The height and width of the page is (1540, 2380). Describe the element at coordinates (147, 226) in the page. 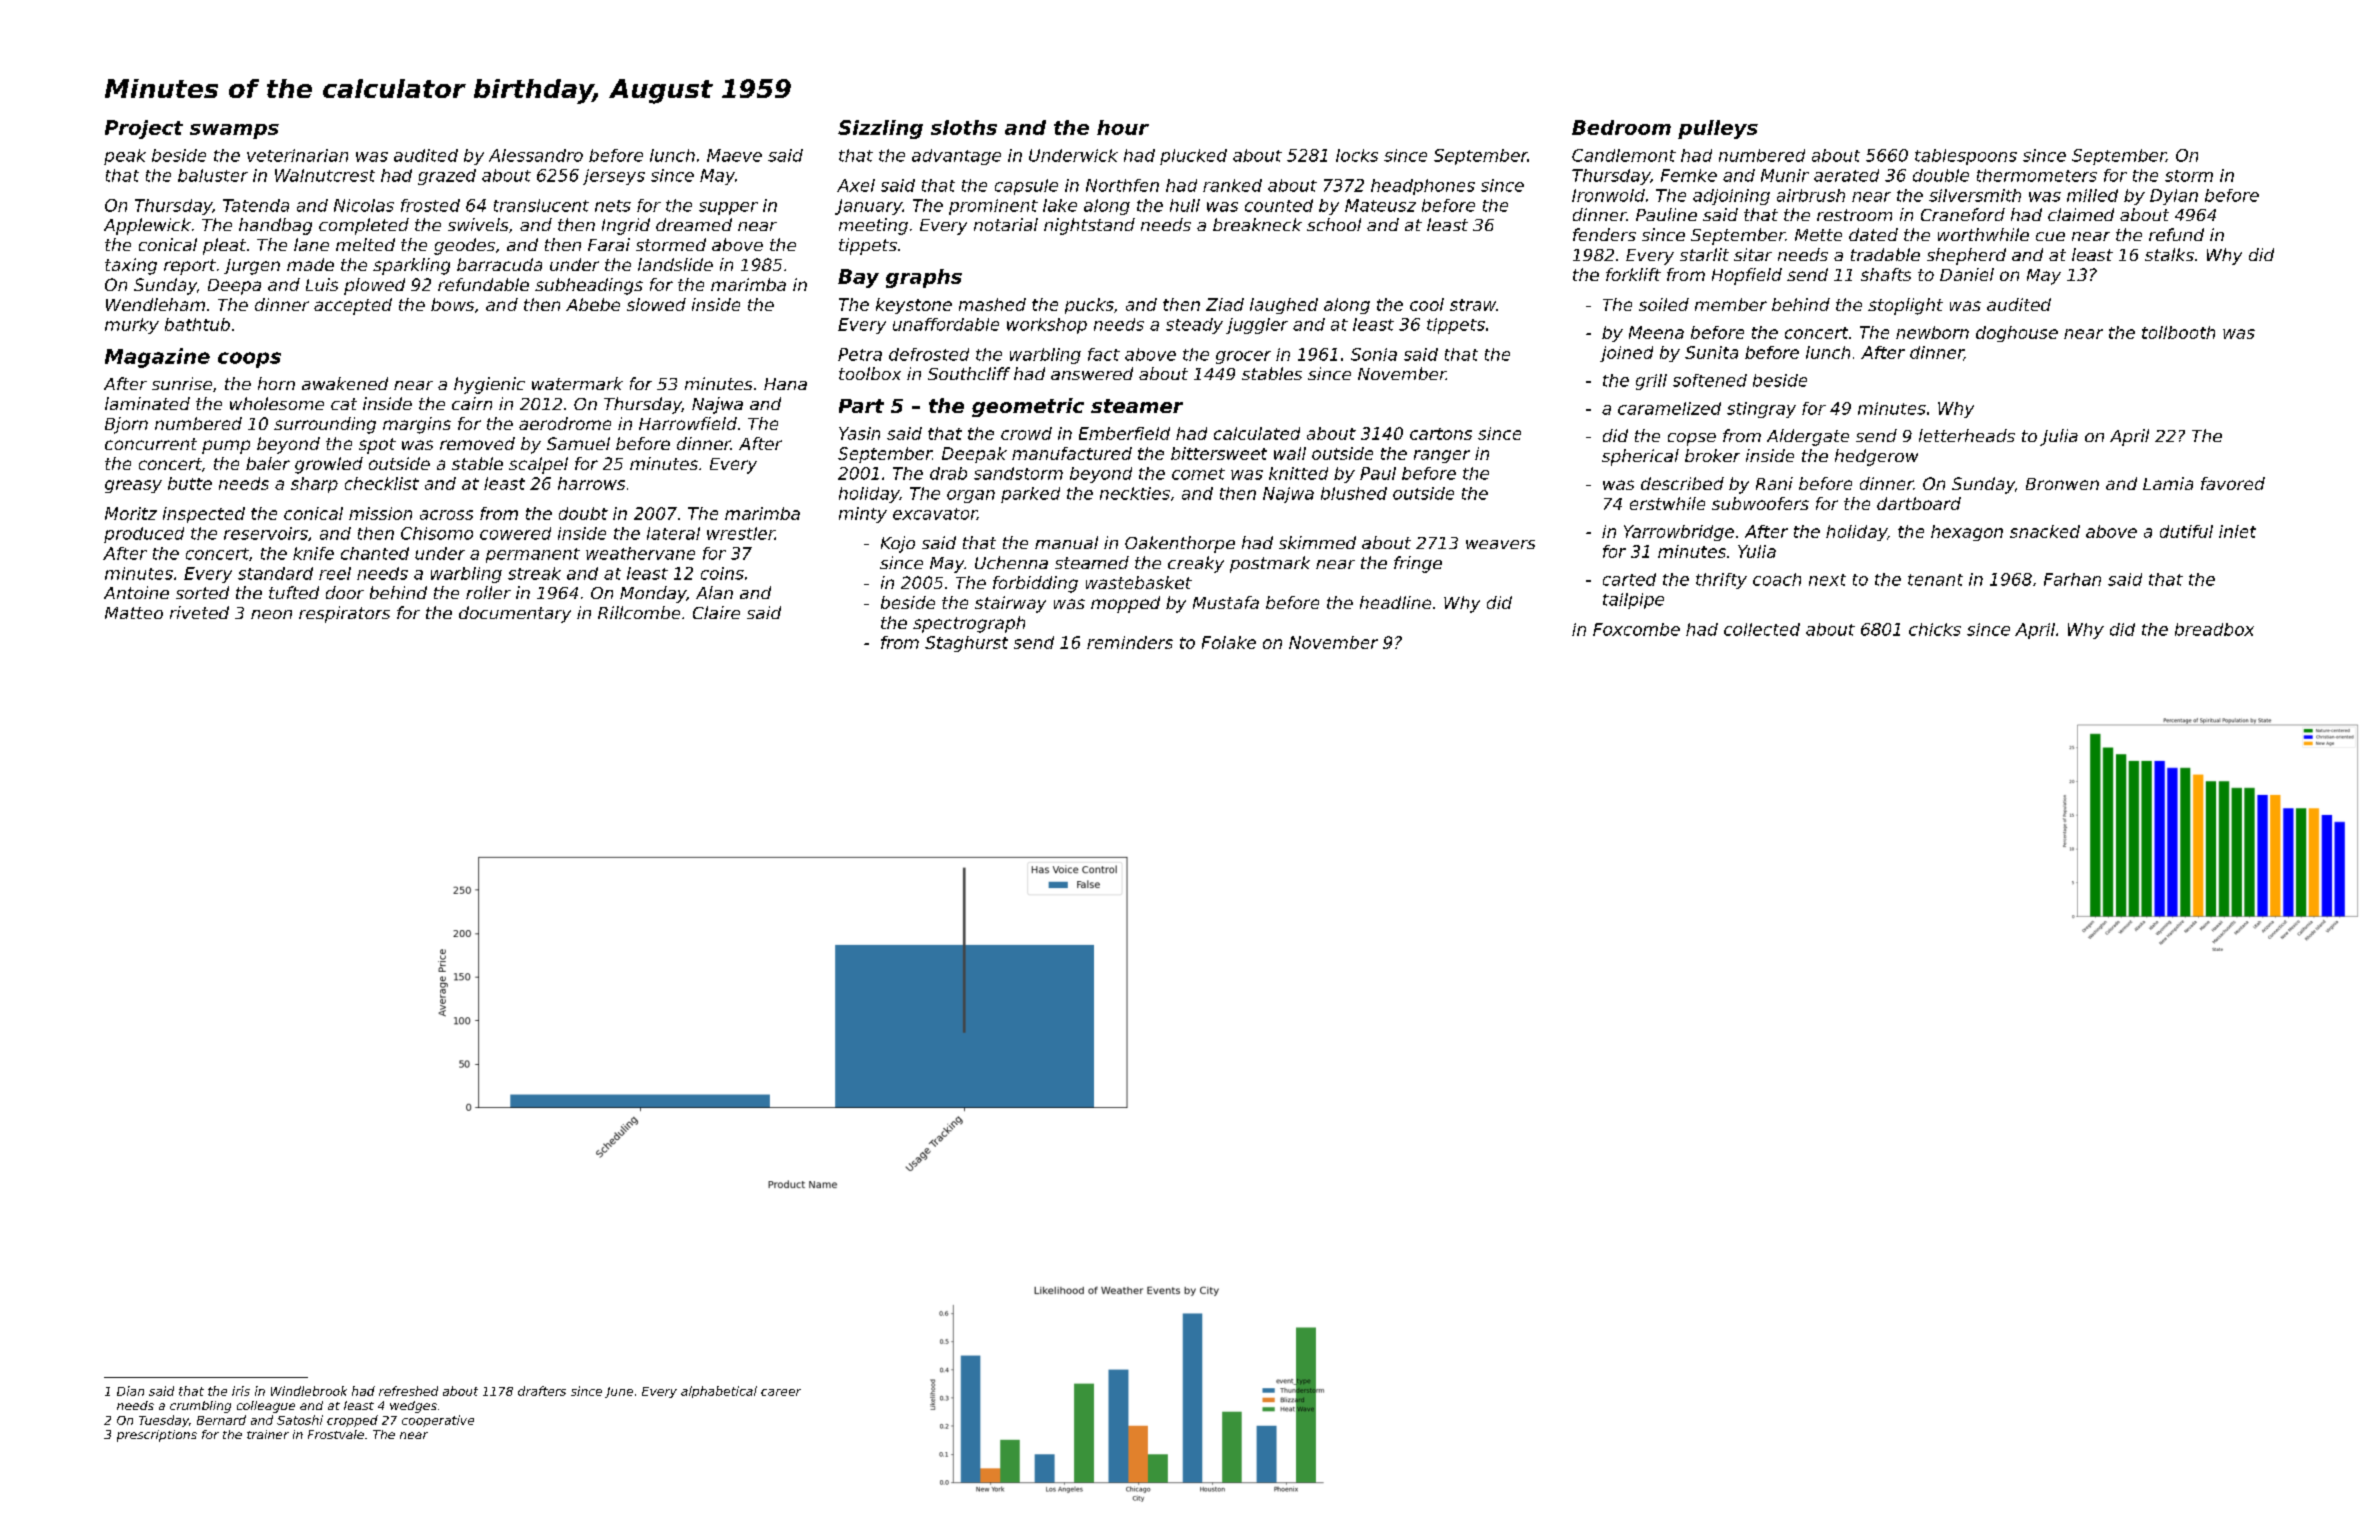

I see `Applewick` at that location.
